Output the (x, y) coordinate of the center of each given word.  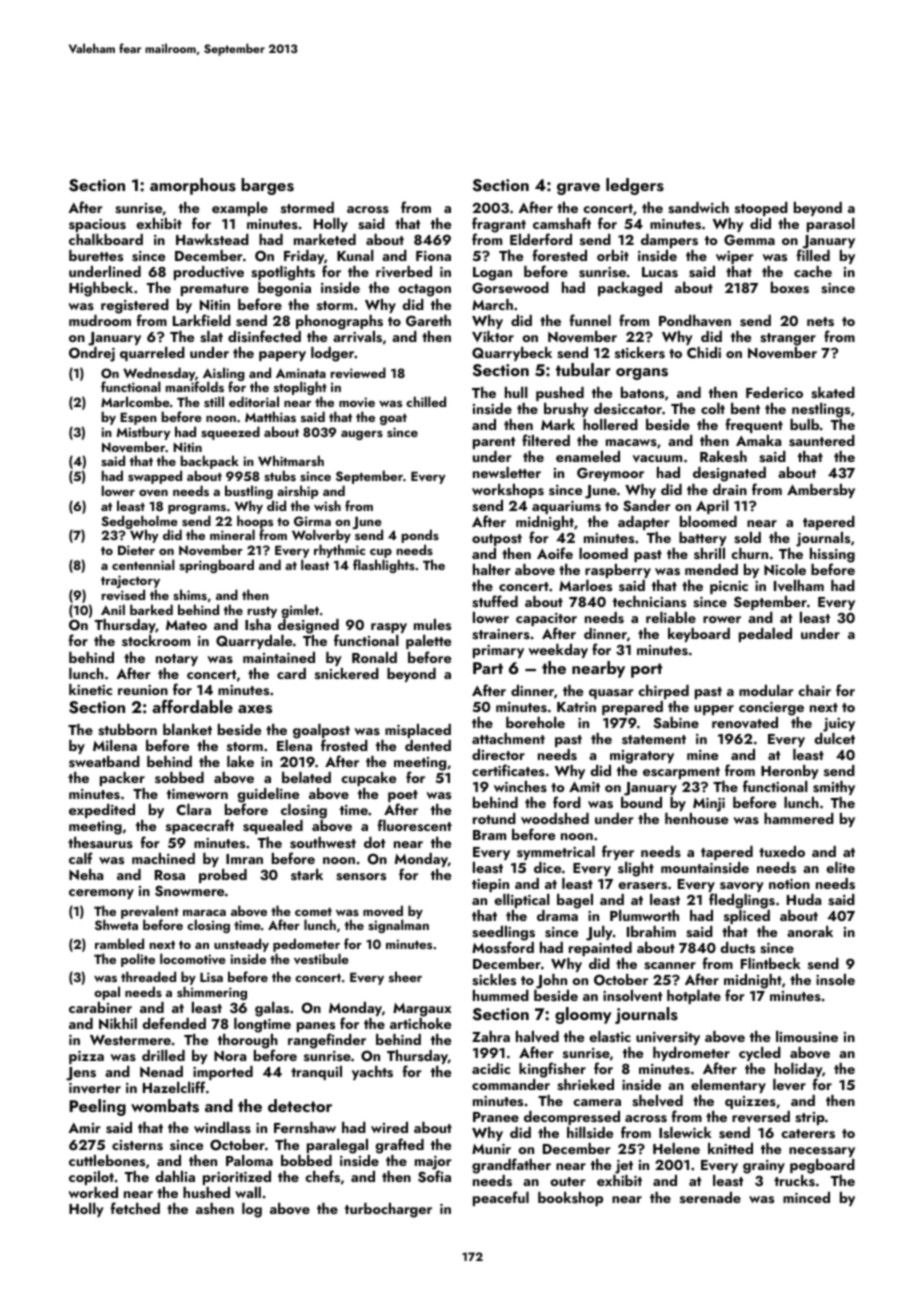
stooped (761, 209)
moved (383, 911)
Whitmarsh (291, 460)
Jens (81, 1074)
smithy (834, 788)
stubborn (127, 730)
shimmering (212, 993)
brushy (566, 410)
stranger (788, 339)
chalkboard (106, 239)
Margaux (422, 1010)
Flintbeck (771, 963)
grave (578, 189)
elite (840, 867)
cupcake (368, 779)
